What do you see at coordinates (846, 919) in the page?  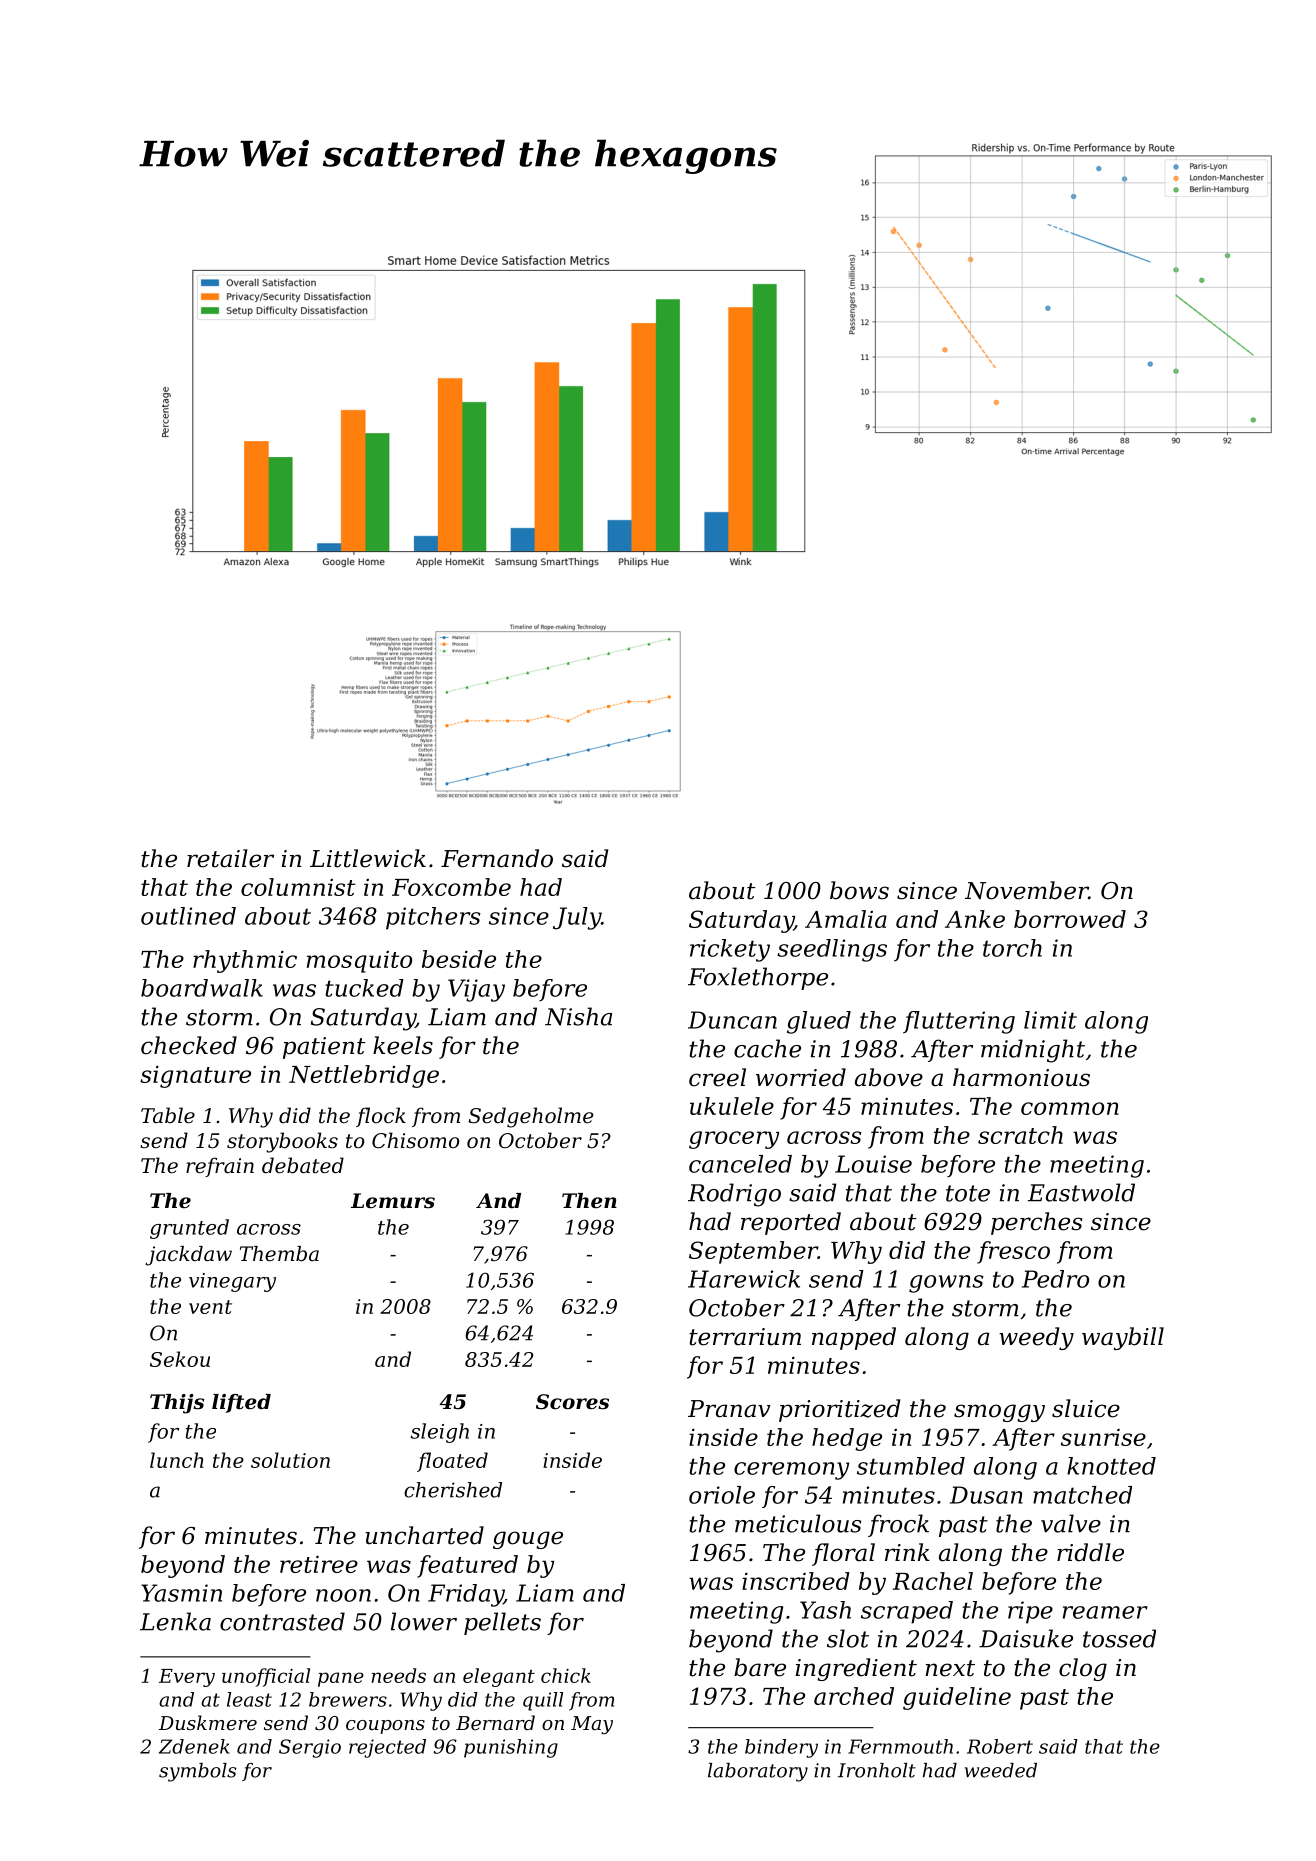 I see `Amalia` at bounding box center [846, 919].
